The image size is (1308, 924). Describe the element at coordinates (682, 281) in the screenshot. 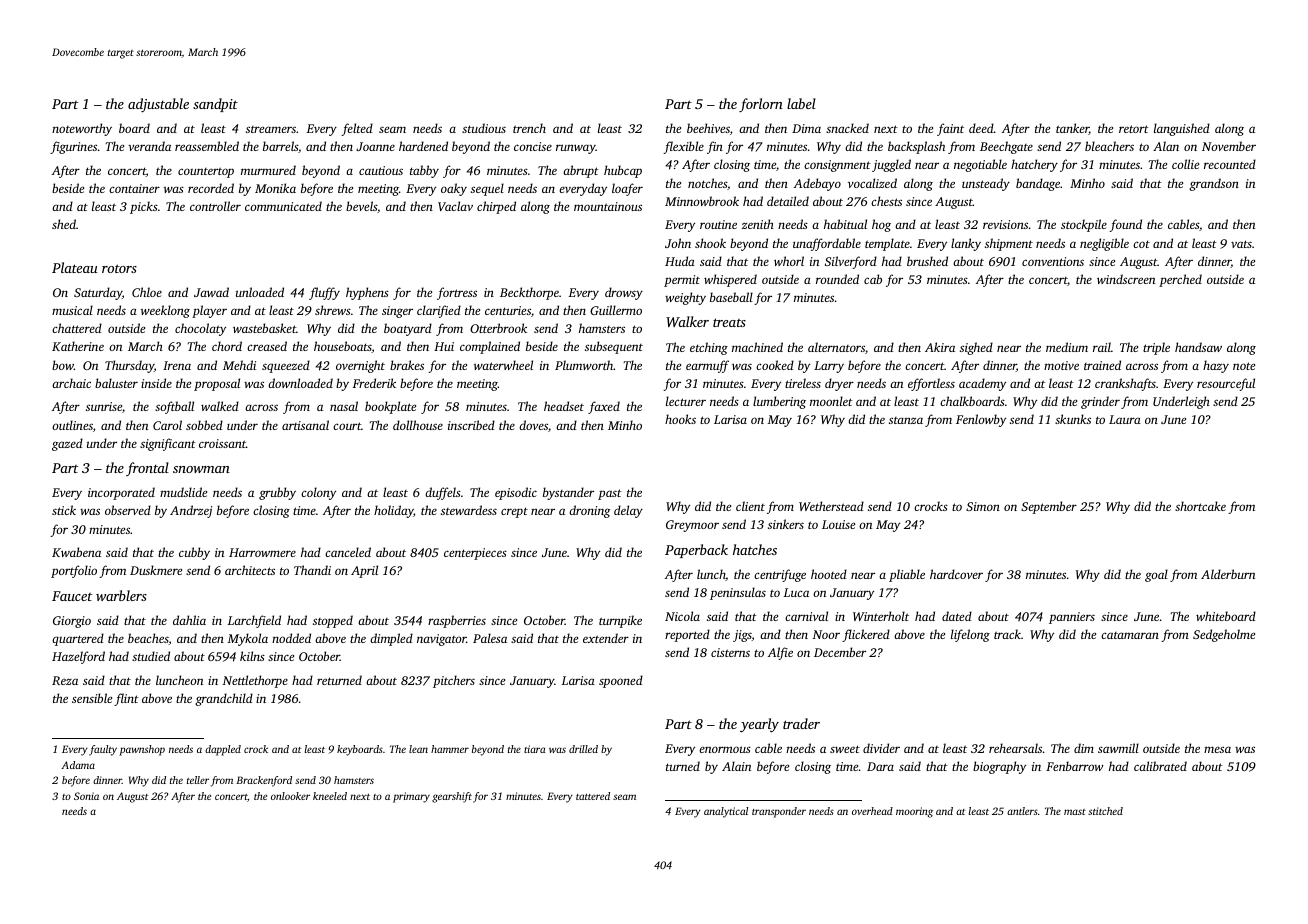

I see `permit` at that location.
